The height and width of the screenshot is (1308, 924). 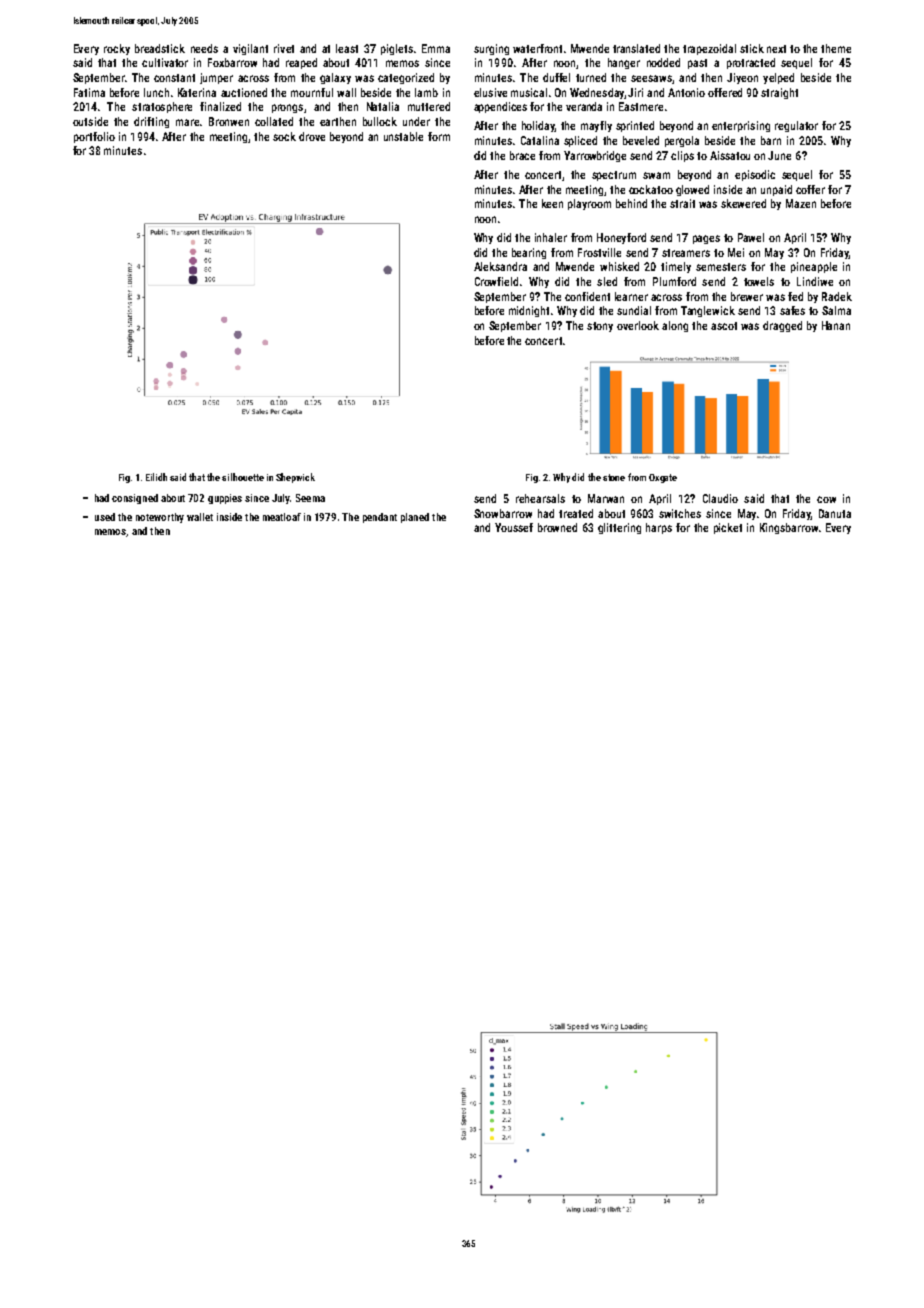 I want to click on Crowfield, so click(x=496, y=281).
